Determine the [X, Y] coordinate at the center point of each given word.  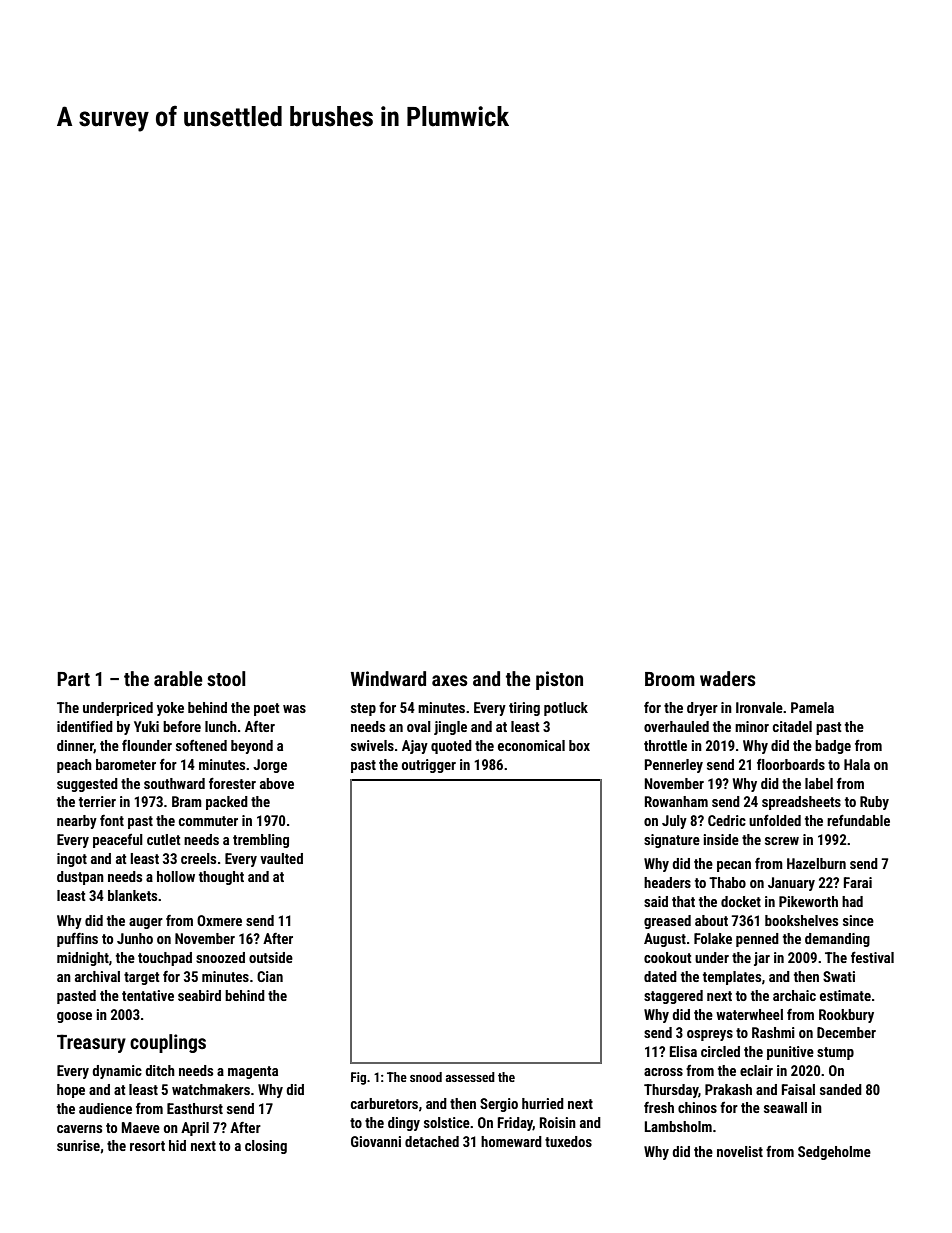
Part [73, 679]
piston [559, 680]
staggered [673, 997]
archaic [794, 995]
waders [728, 678]
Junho [135, 938]
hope [71, 1091]
